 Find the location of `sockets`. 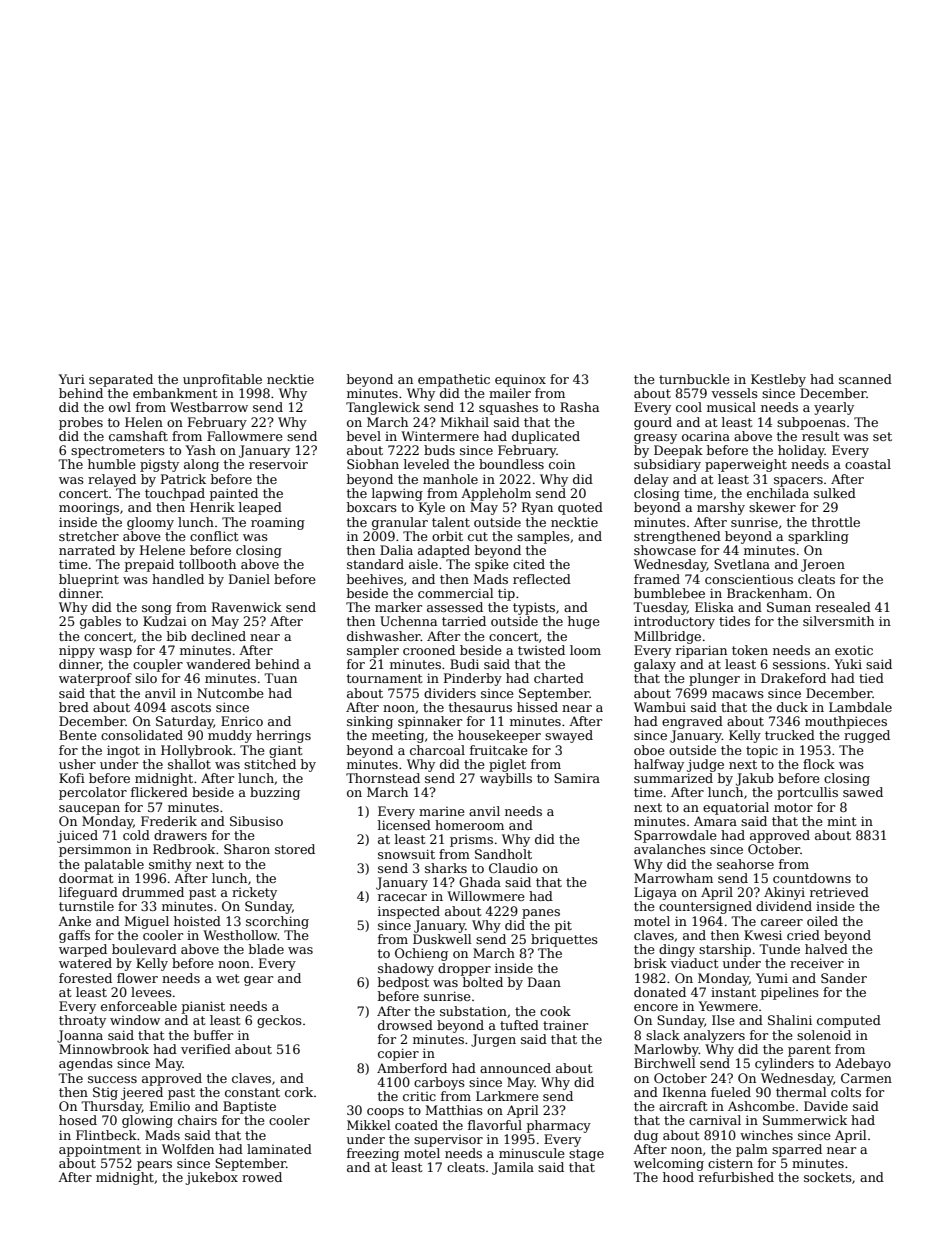

sockets is located at coordinates (828, 1177).
